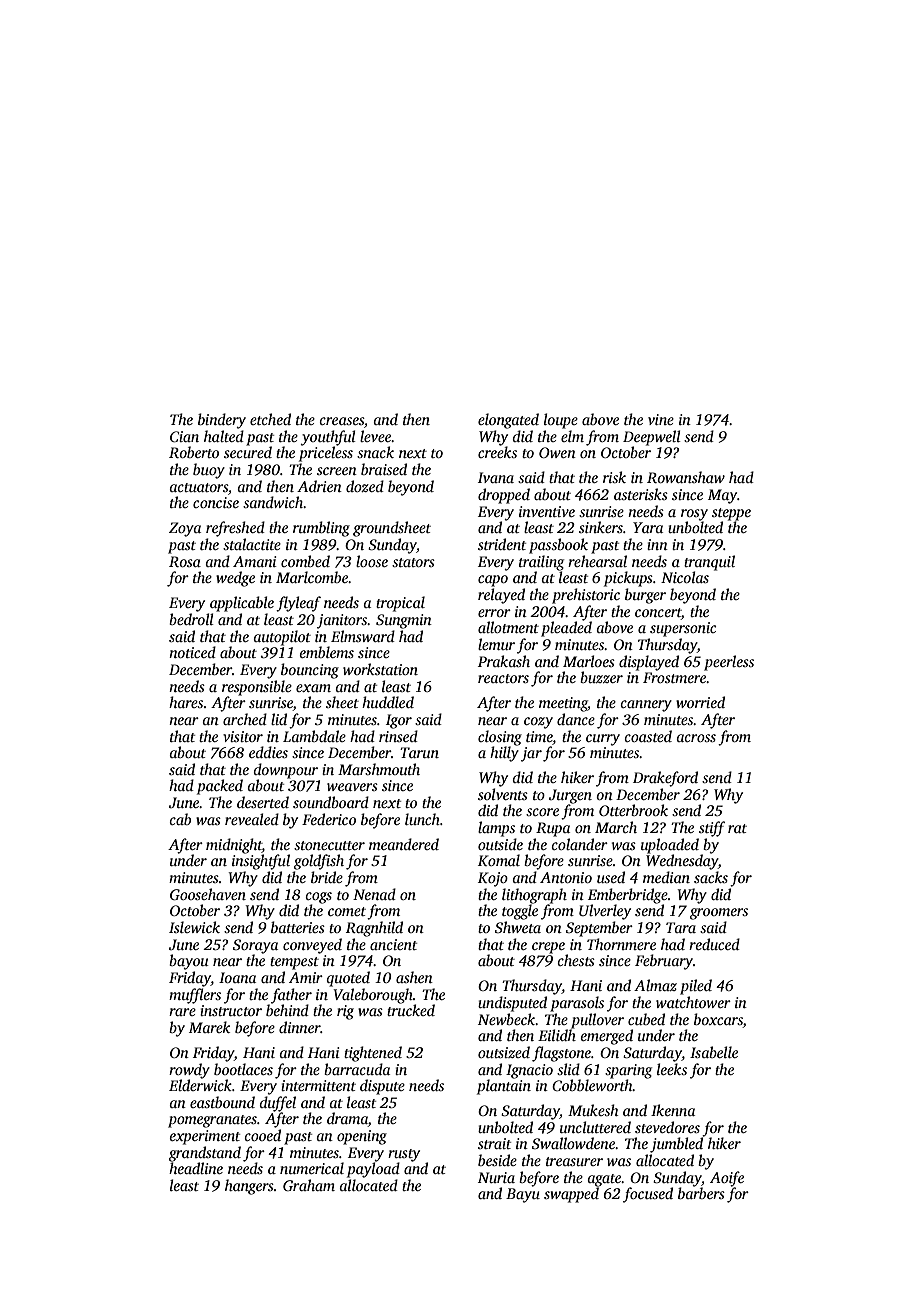 Image resolution: width=924 pixels, height=1311 pixels. What do you see at coordinates (255, 946) in the document?
I see `Soraya` at bounding box center [255, 946].
